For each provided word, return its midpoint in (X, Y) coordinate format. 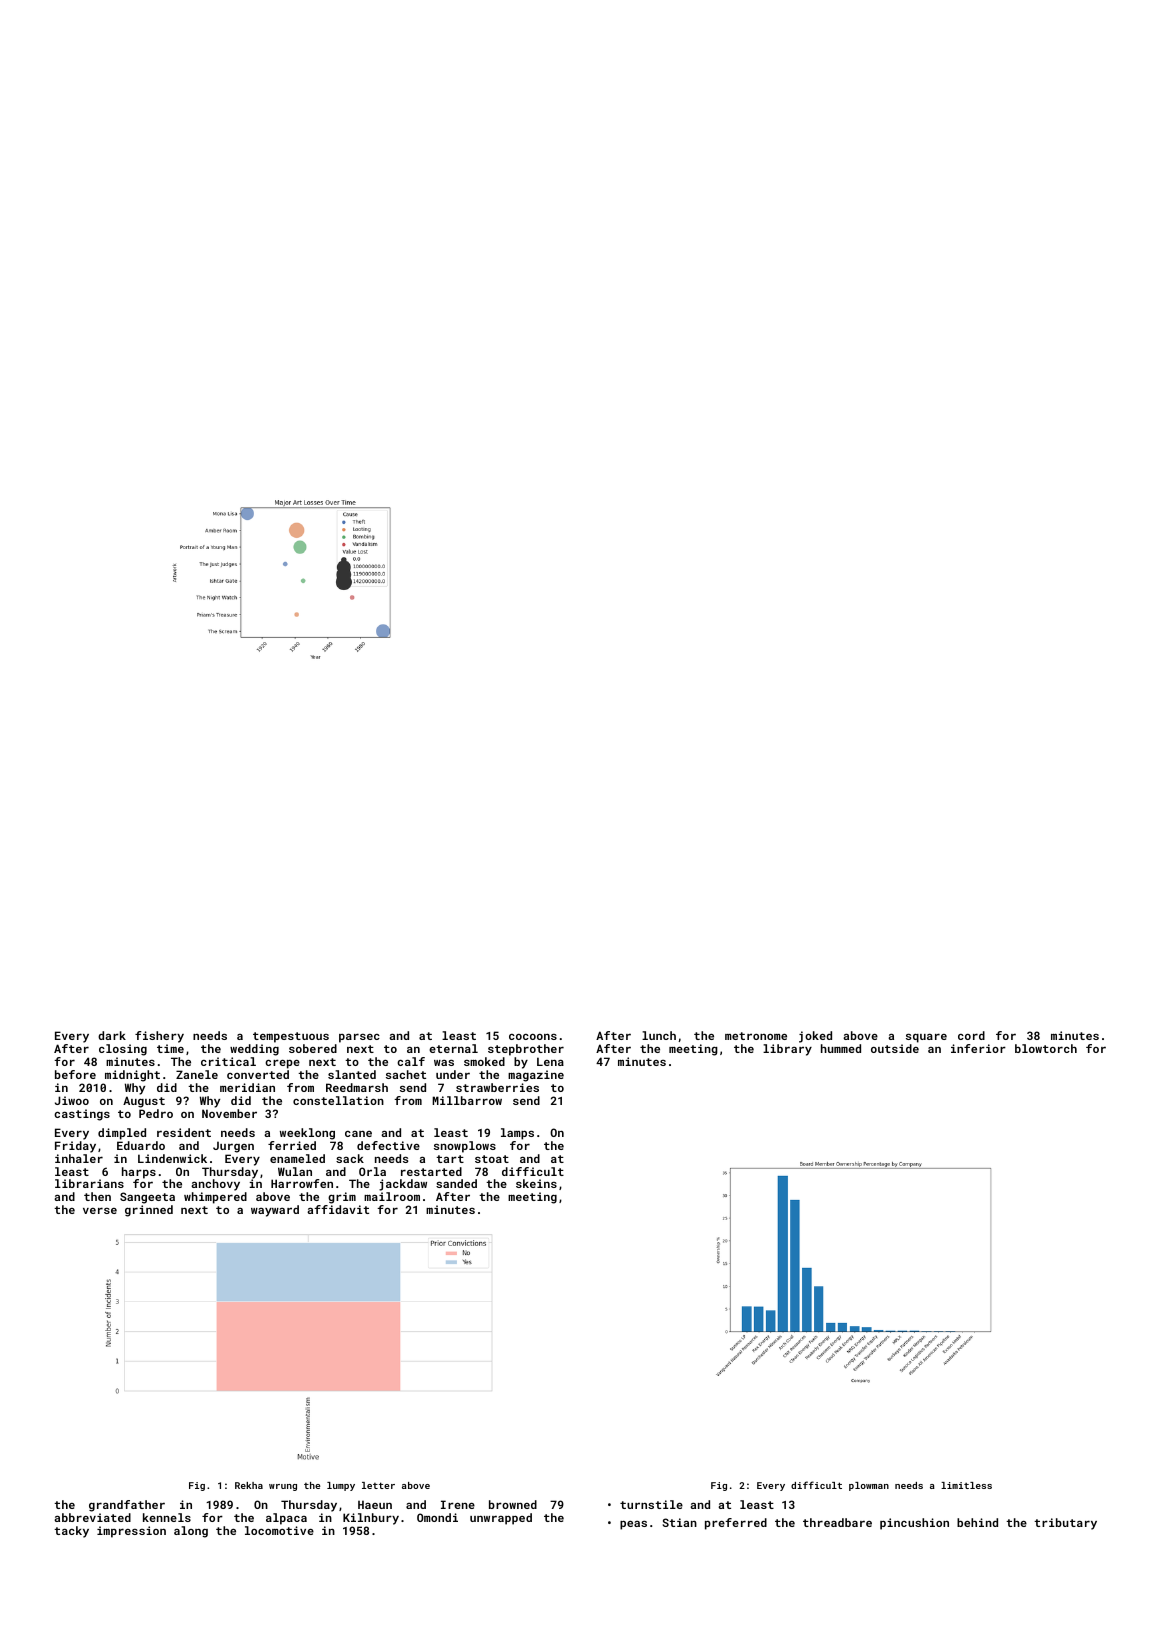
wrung (283, 1487)
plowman (869, 1486)
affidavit (338, 1209)
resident (184, 1132)
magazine (536, 1076)
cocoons (533, 1036)
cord (971, 1035)
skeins (536, 1183)
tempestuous (291, 1037)
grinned (149, 1211)
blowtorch (1046, 1048)
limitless (966, 1485)
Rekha (249, 1485)
